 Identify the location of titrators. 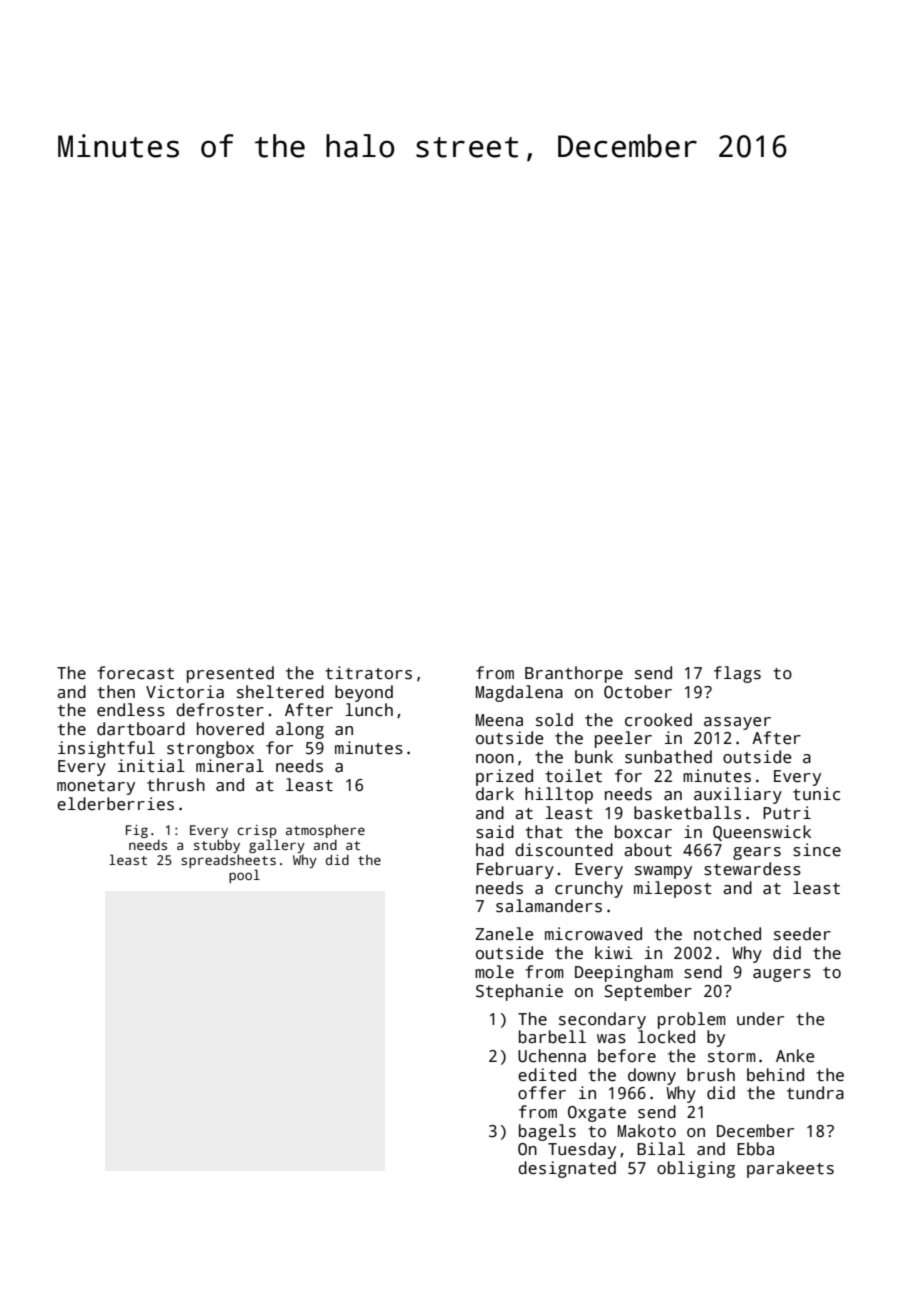
(368, 673).
